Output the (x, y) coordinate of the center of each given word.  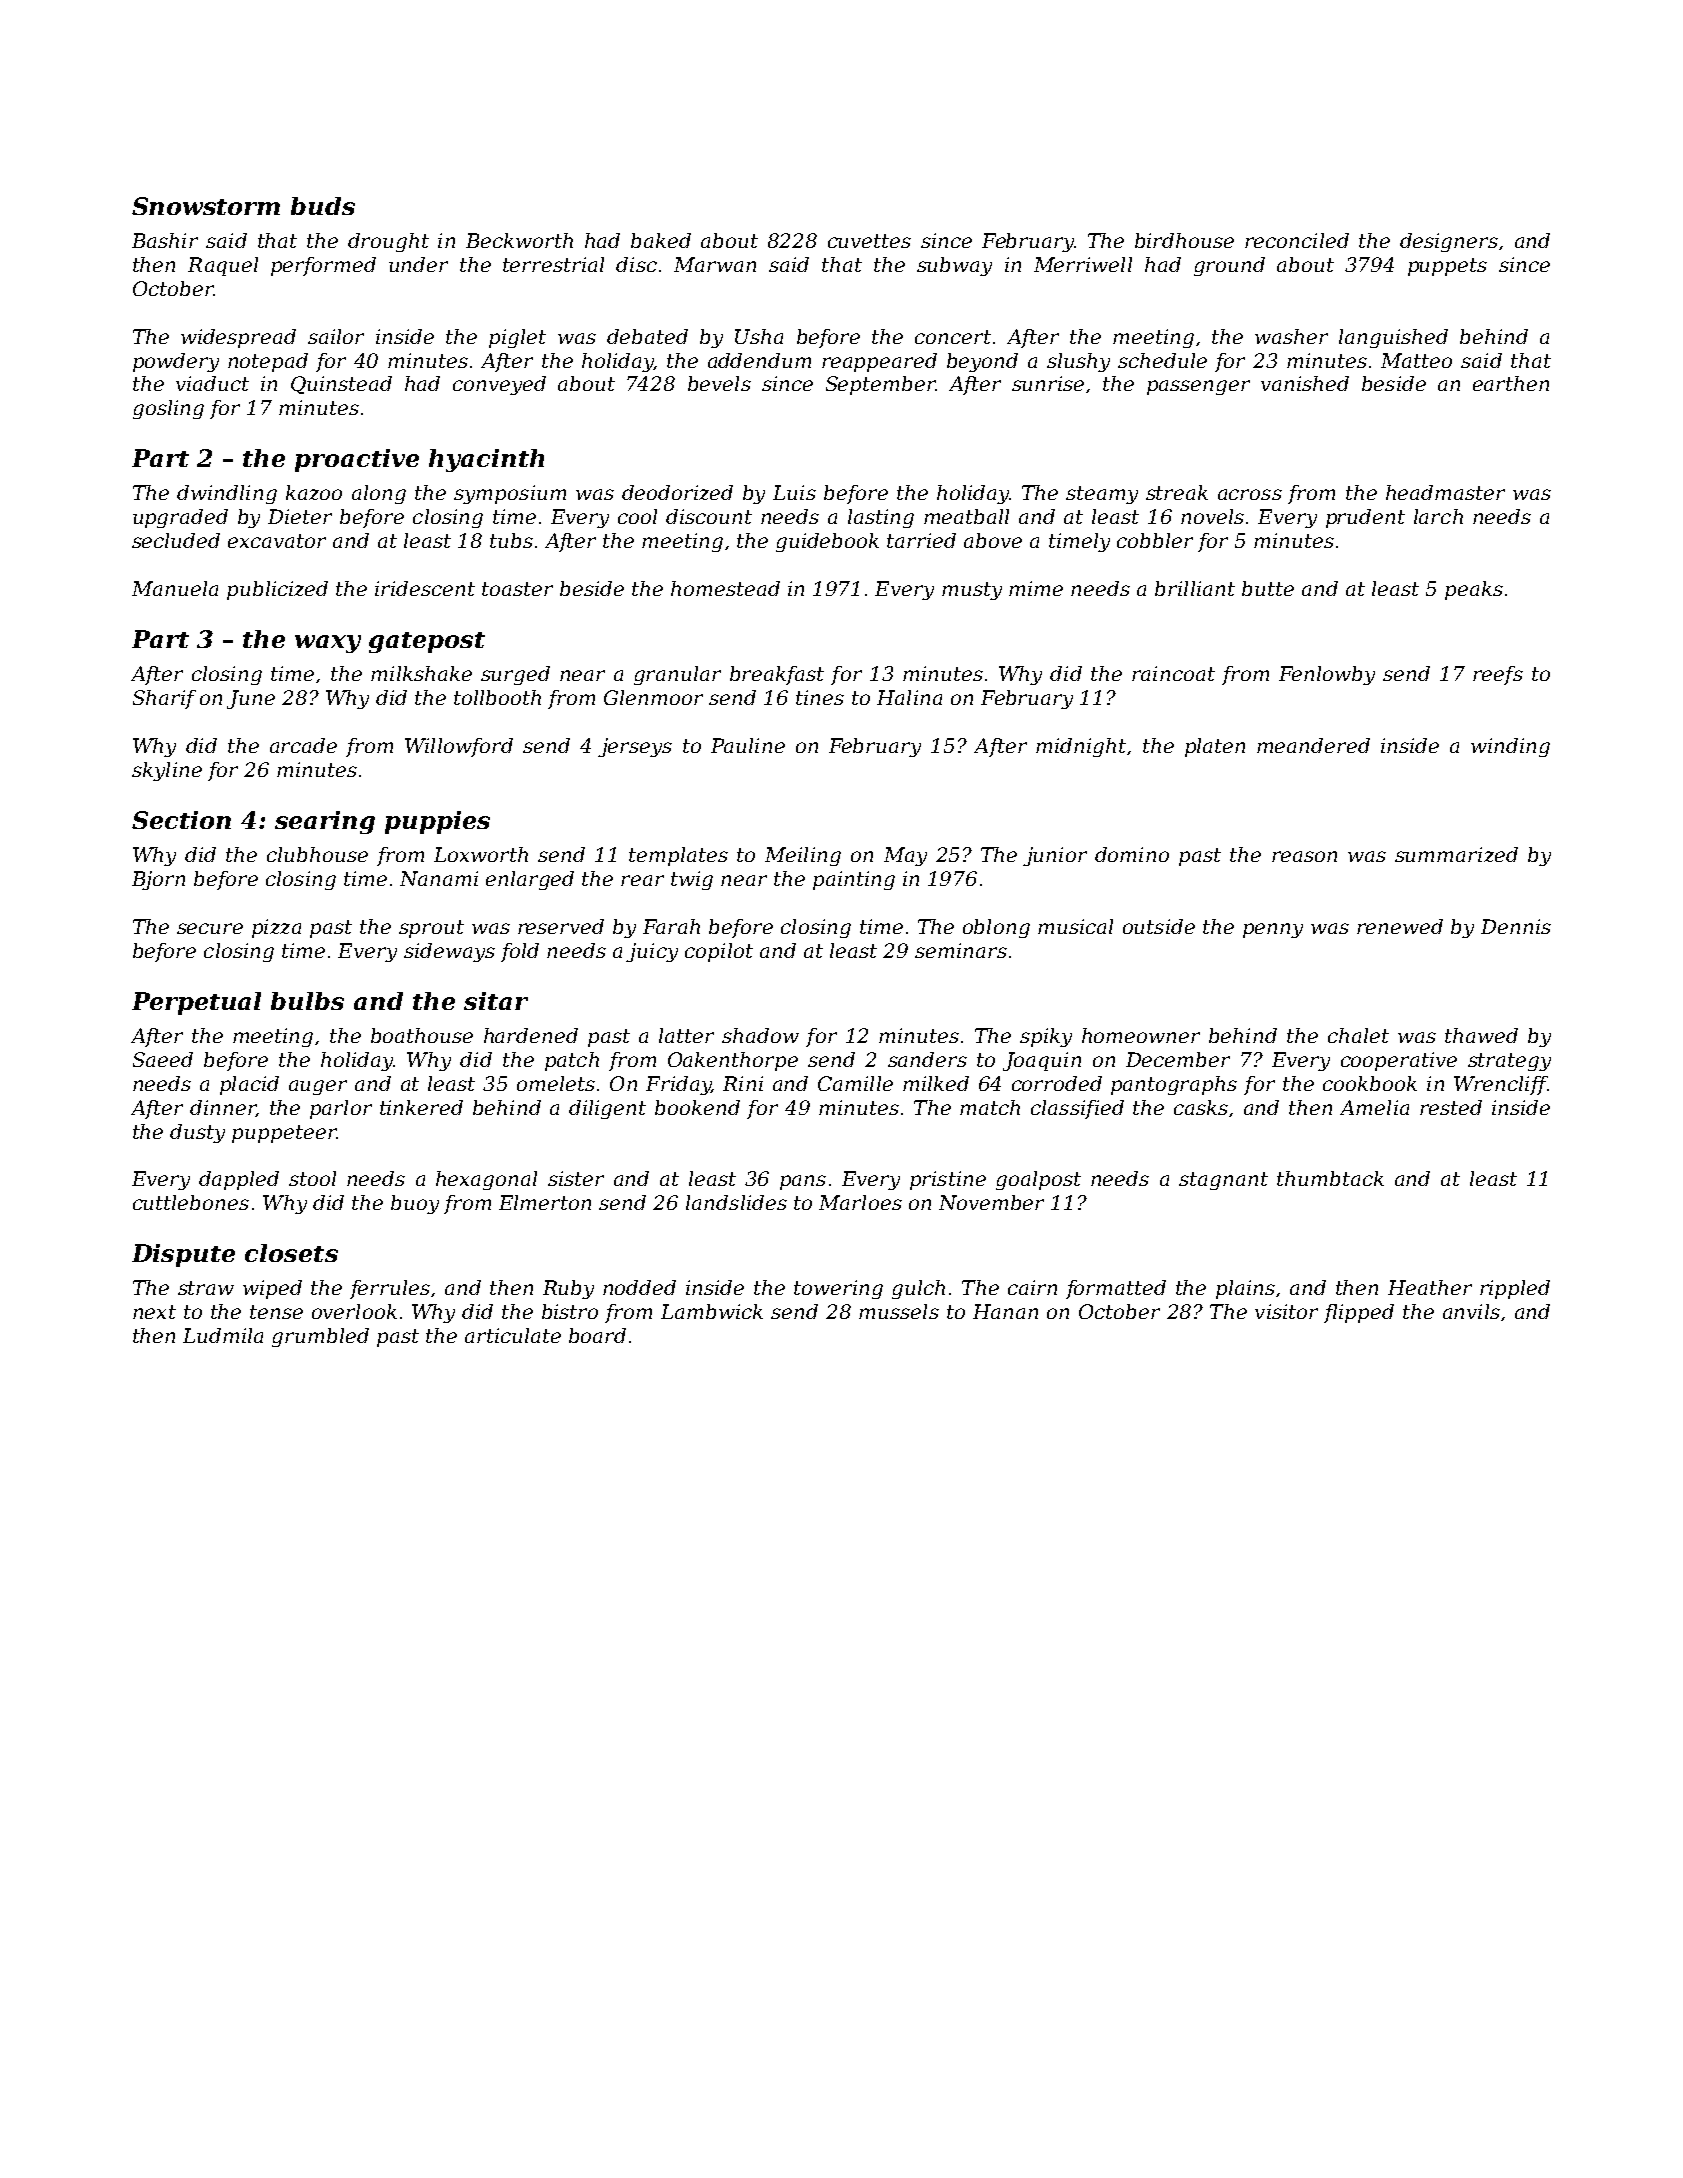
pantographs (1174, 1085)
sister (576, 1178)
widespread (238, 338)
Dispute (183, 1255)
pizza (276, 928)
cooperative (1399, 1061)
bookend (697, 1107)
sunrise (1048, 383)
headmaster (1445, 492)
